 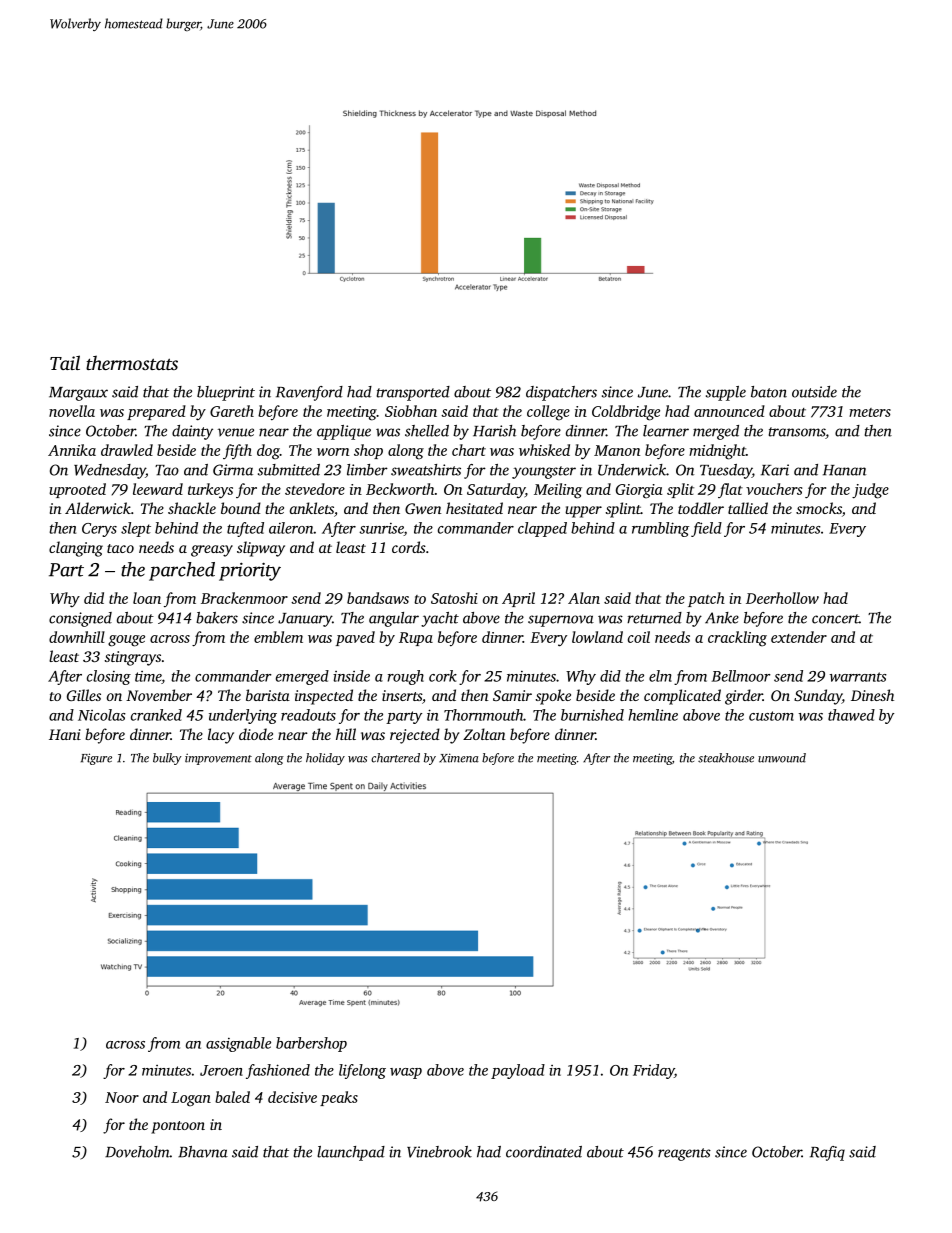 I want to click on transported, so click(x=413, y=393).
